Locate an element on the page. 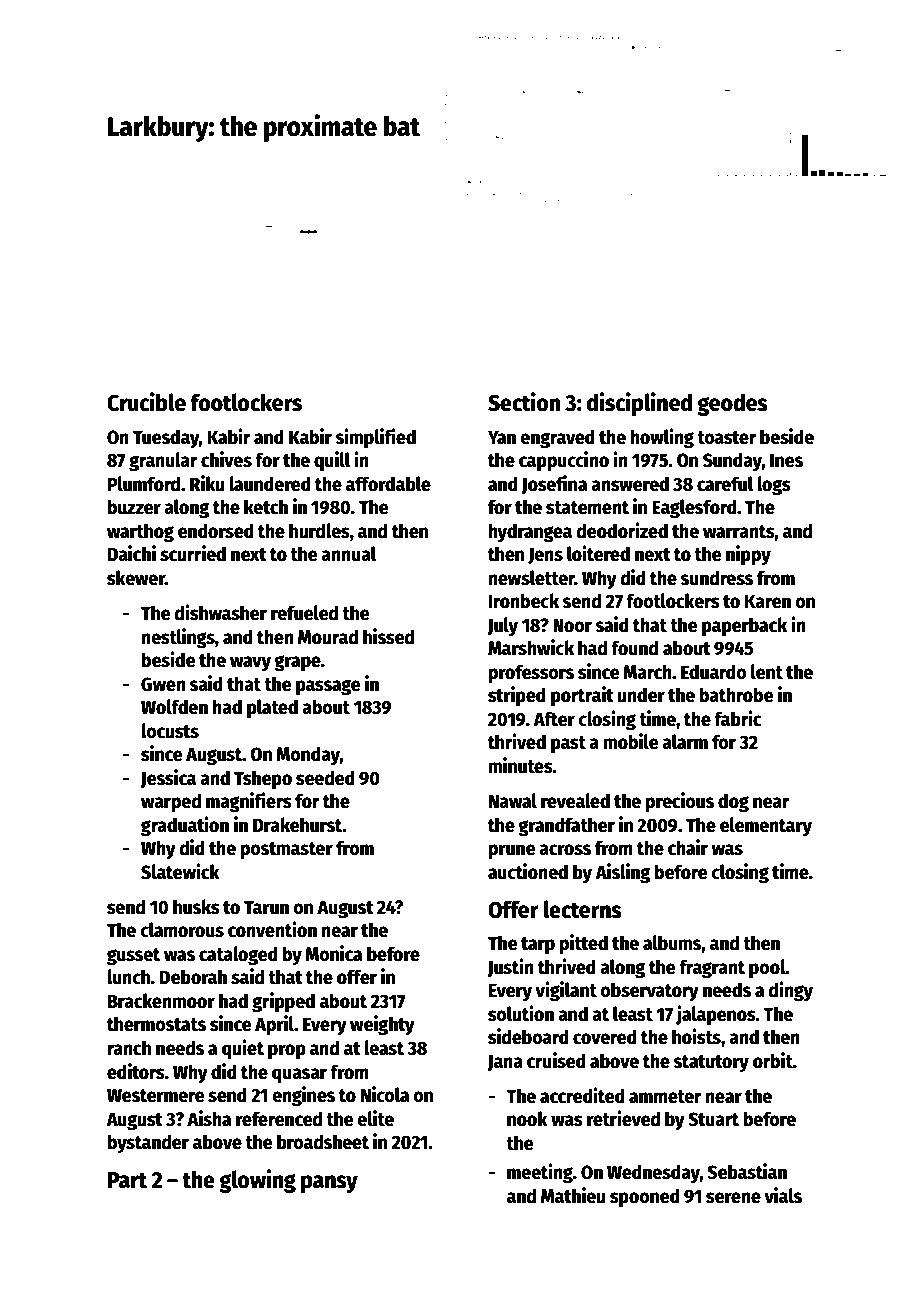 The width and height of the document is (924, 1311). Part is located at coordinates (127, 1180).
